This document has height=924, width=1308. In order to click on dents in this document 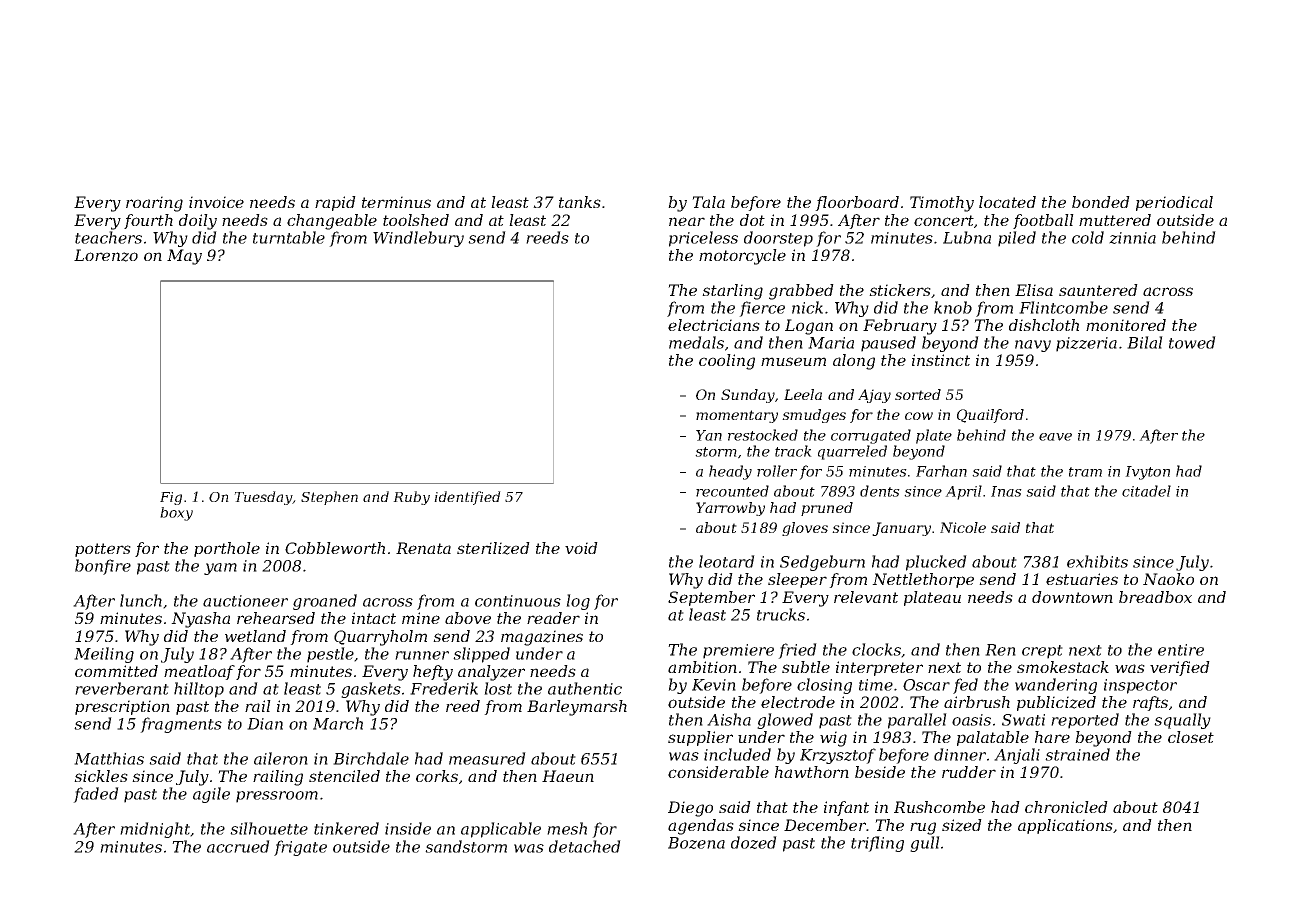, I will do `click(880, 491)`.
